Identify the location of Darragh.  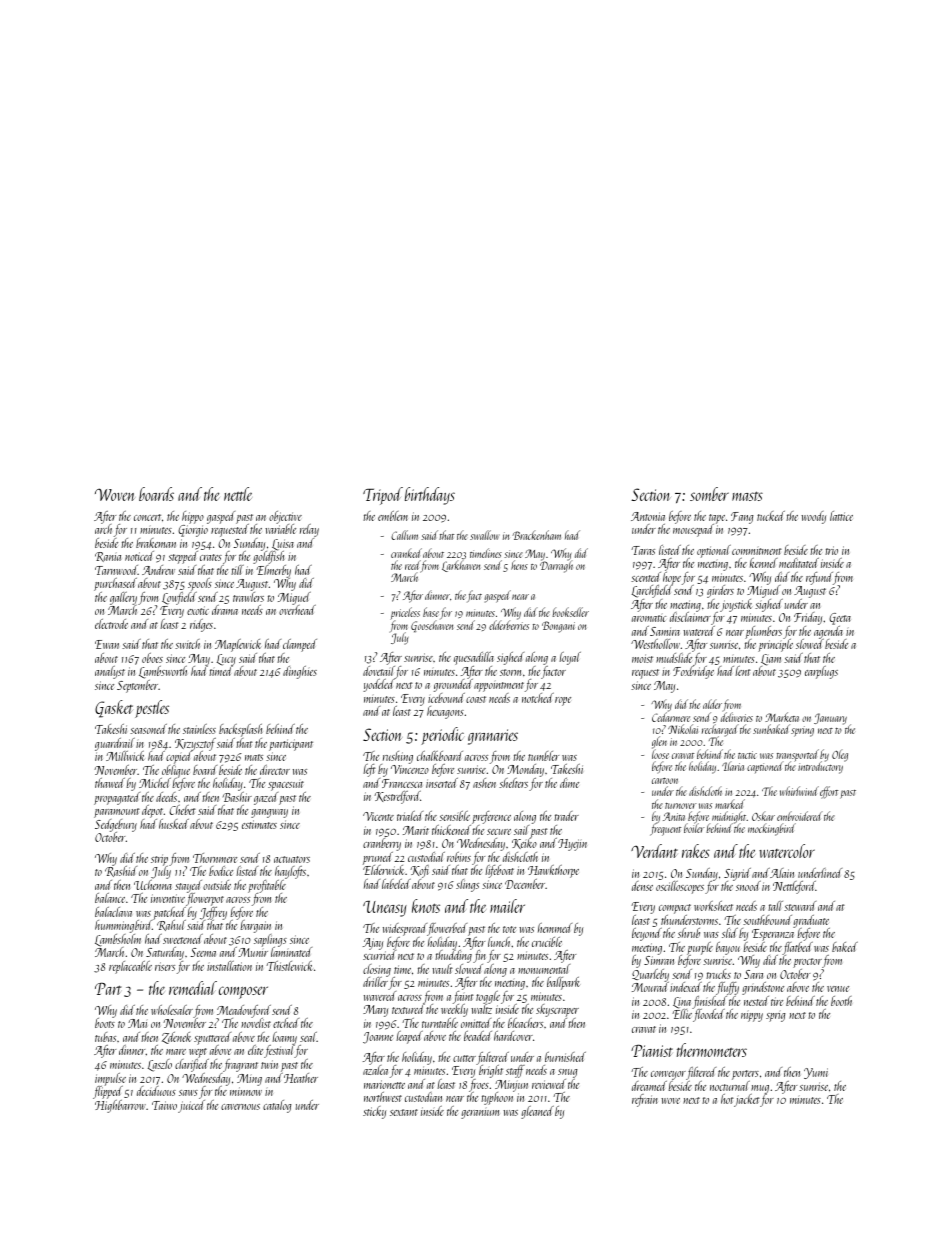
(556, 567).
